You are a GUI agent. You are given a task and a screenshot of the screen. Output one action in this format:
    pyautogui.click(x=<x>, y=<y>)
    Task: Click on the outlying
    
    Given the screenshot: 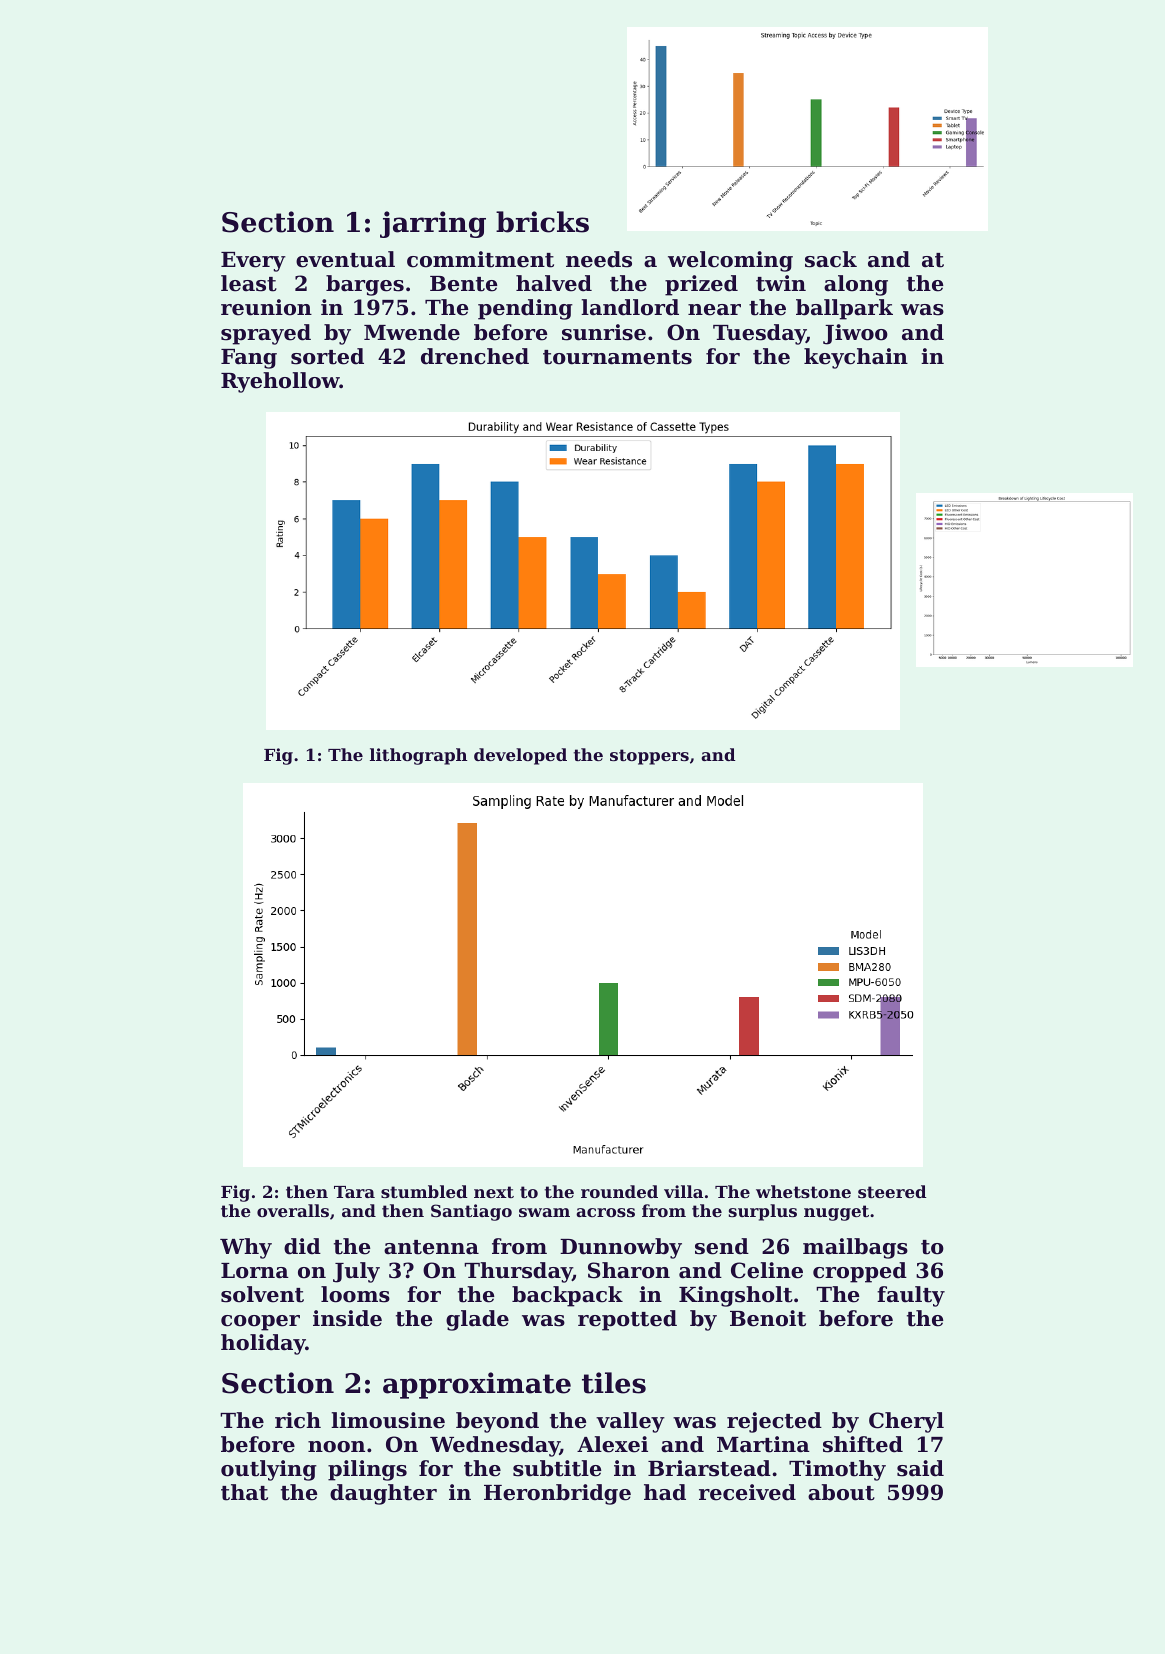 What is the action you would take?
    pyautogui.click(x=269, y=1470)
